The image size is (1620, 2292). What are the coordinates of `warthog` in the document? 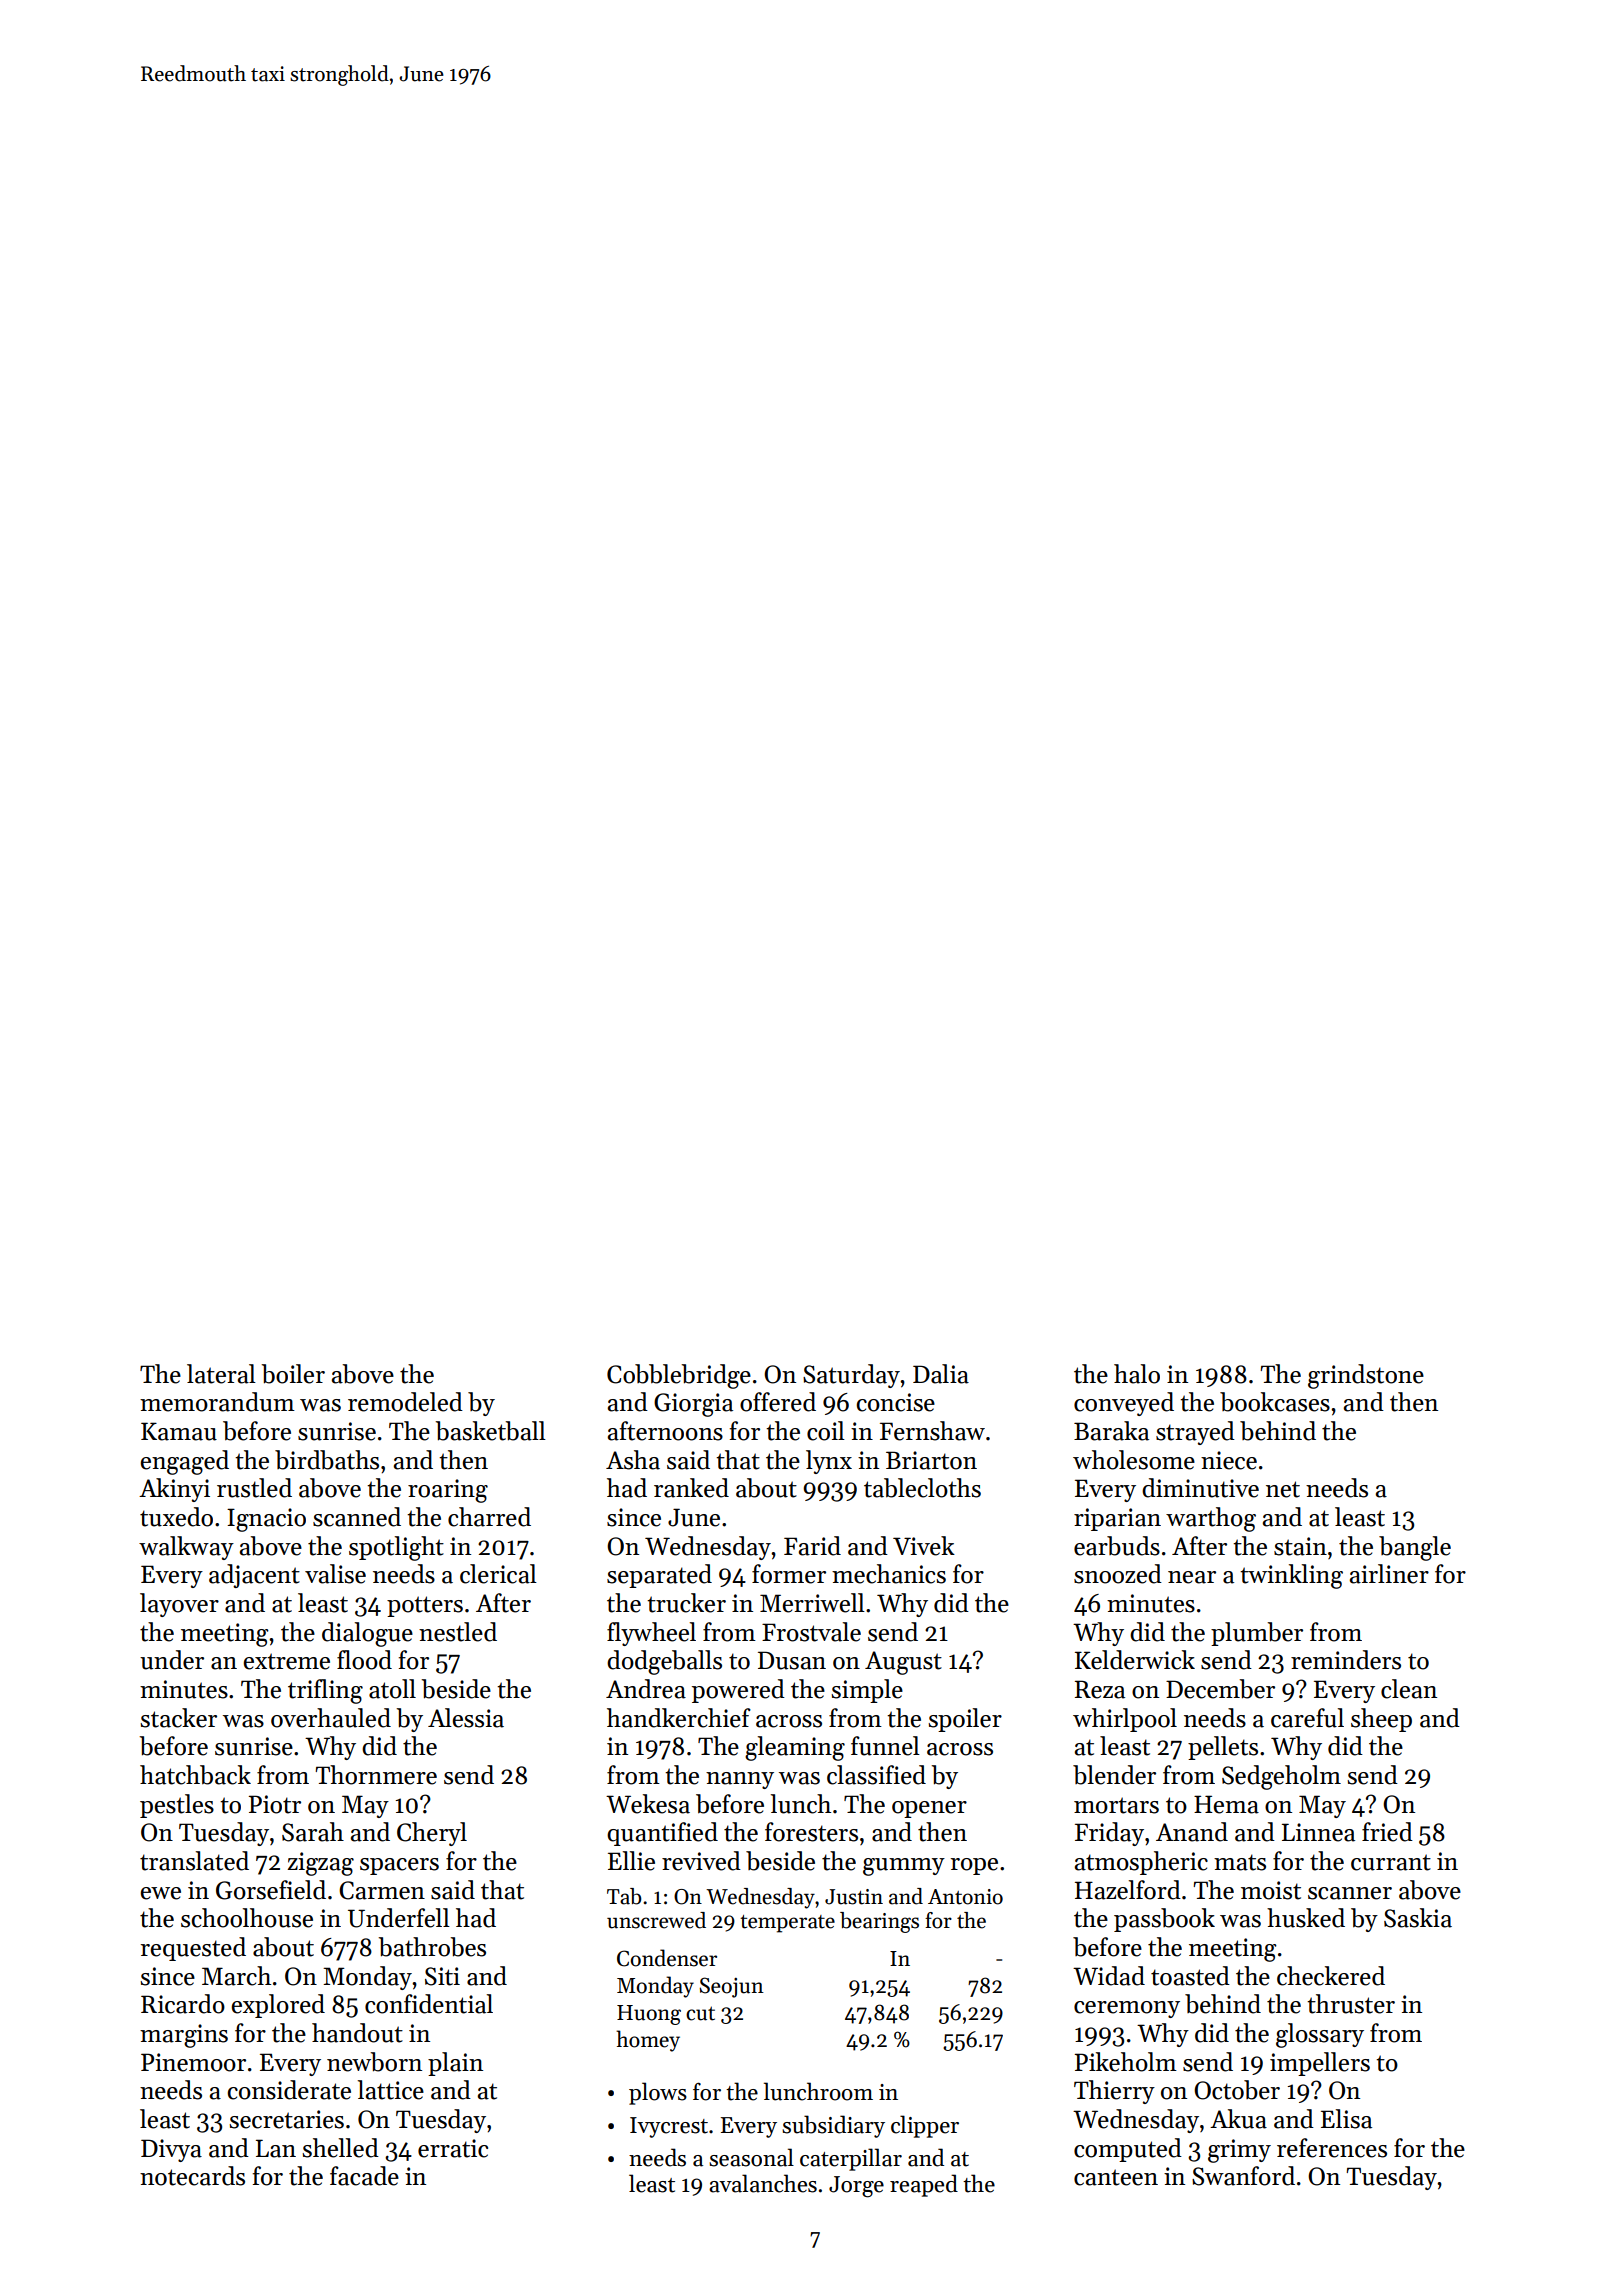 It's located at (1211, 1519).
